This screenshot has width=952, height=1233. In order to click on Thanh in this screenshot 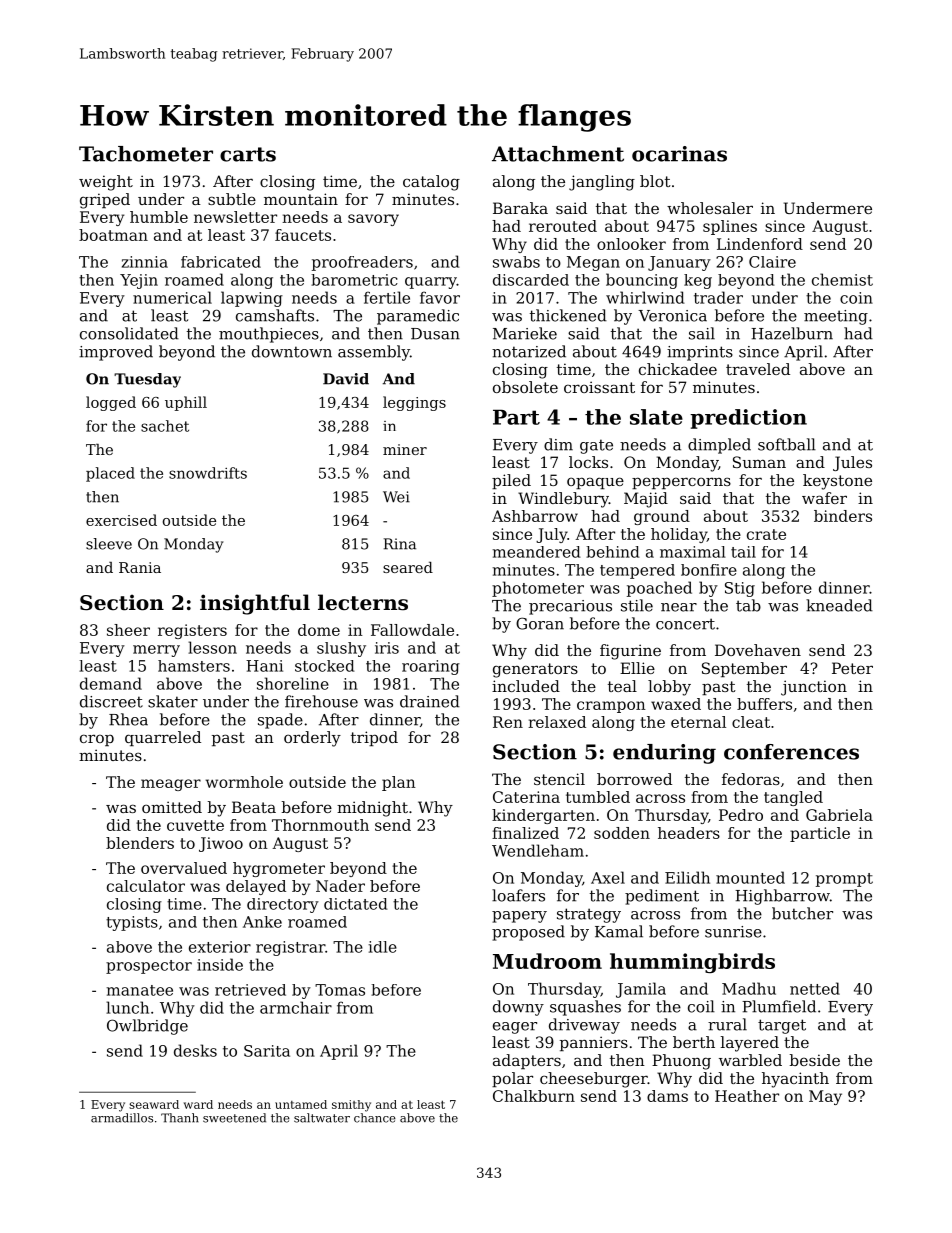, I will do `click(180, 1118)`.
